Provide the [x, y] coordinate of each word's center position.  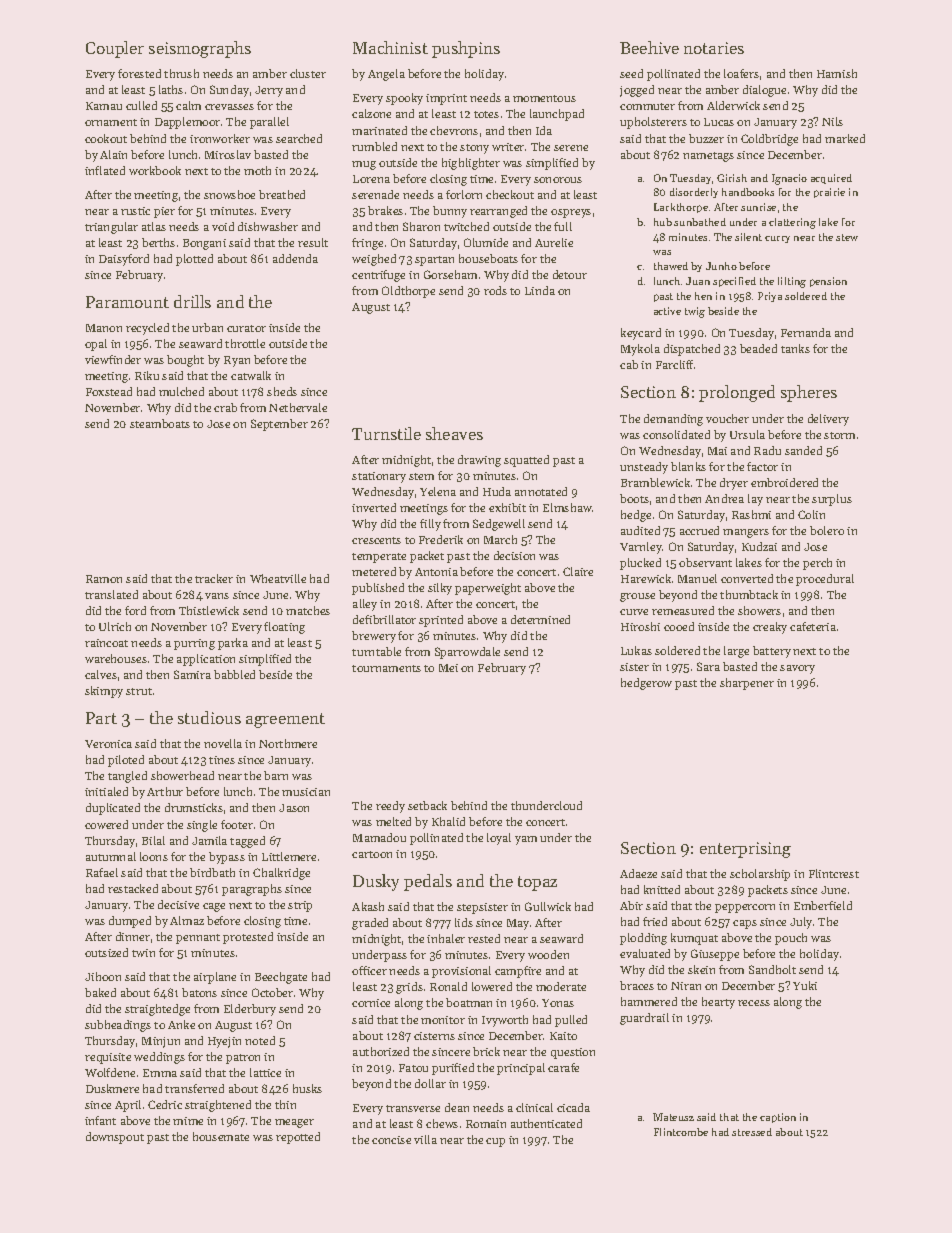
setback [427, 805]
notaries [714, 48]
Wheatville [278, 578]
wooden [548, 954]
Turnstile [386, 433]
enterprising [745, 850]
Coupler [115, 49]
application [206, 660]
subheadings [118, 1026]
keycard [641, 334]
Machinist [390, 47]
